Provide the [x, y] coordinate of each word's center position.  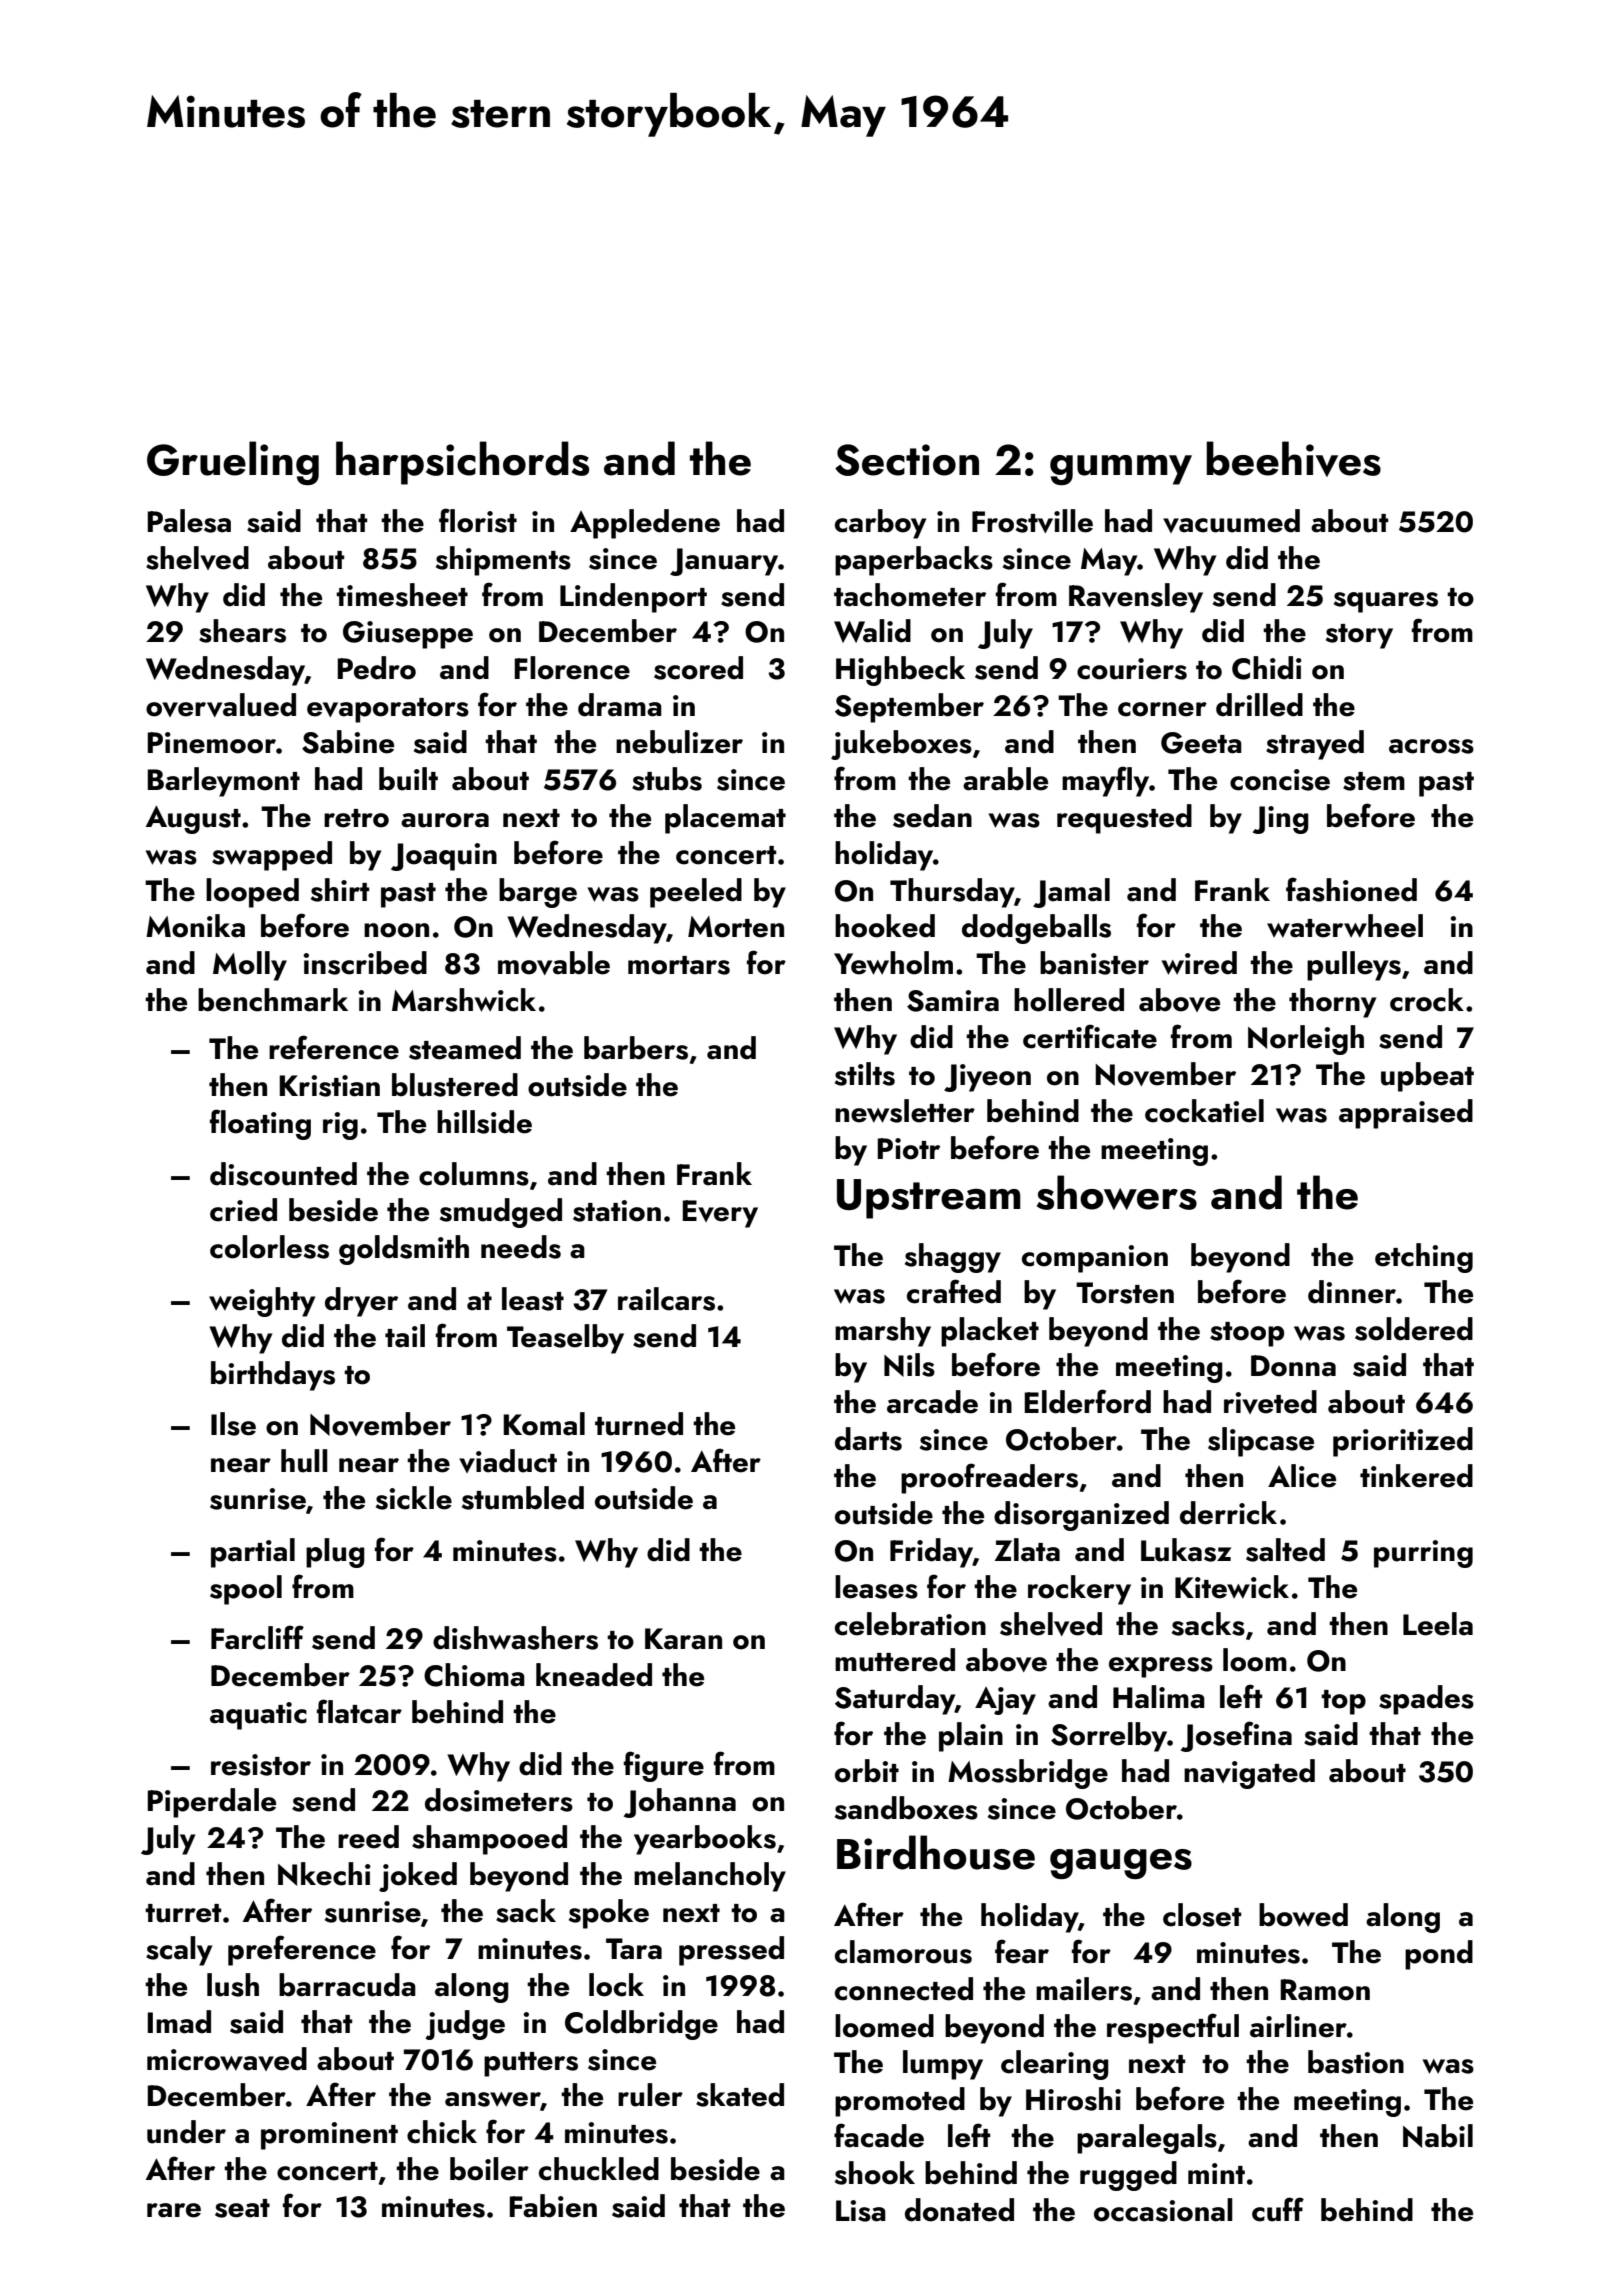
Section [907, 460]
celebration [910, 1624]
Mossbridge [1028, 1774]
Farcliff [257, 1637]
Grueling [233, 463]
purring [1423, 1554]
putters [531, 2064]
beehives [1293, 459]
